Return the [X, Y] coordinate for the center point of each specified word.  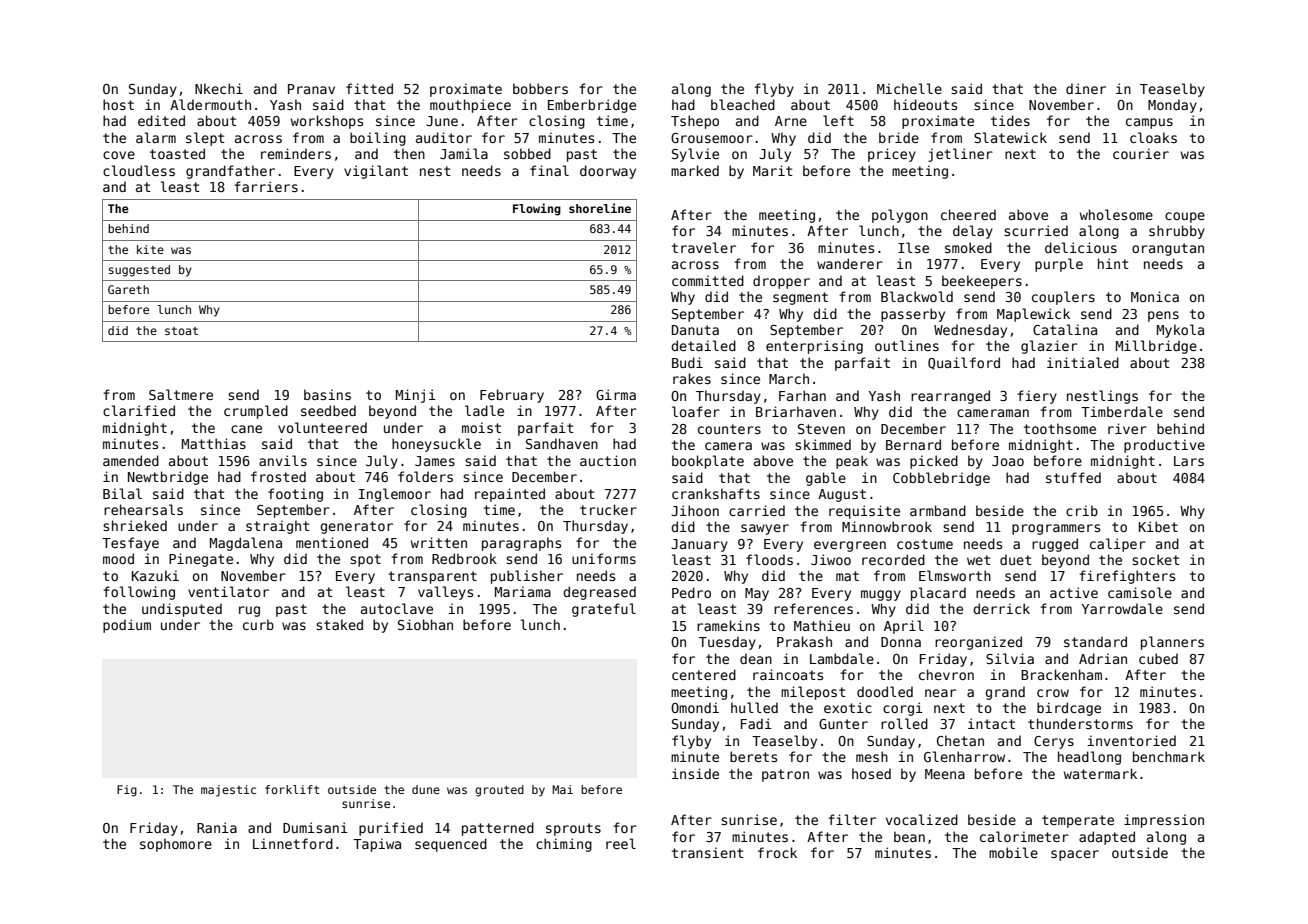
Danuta [695, 330]
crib [1082, 510]
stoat [181, 331]
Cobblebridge [941, 479]
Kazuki [155, 575]
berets [753, 756]
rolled [904, 723]
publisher [527, 577]
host [118, 104]
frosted [278, 476]
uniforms [604, 558]
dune [426, 789]
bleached [743, 104]
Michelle [909, 88]
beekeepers [982, 282]
